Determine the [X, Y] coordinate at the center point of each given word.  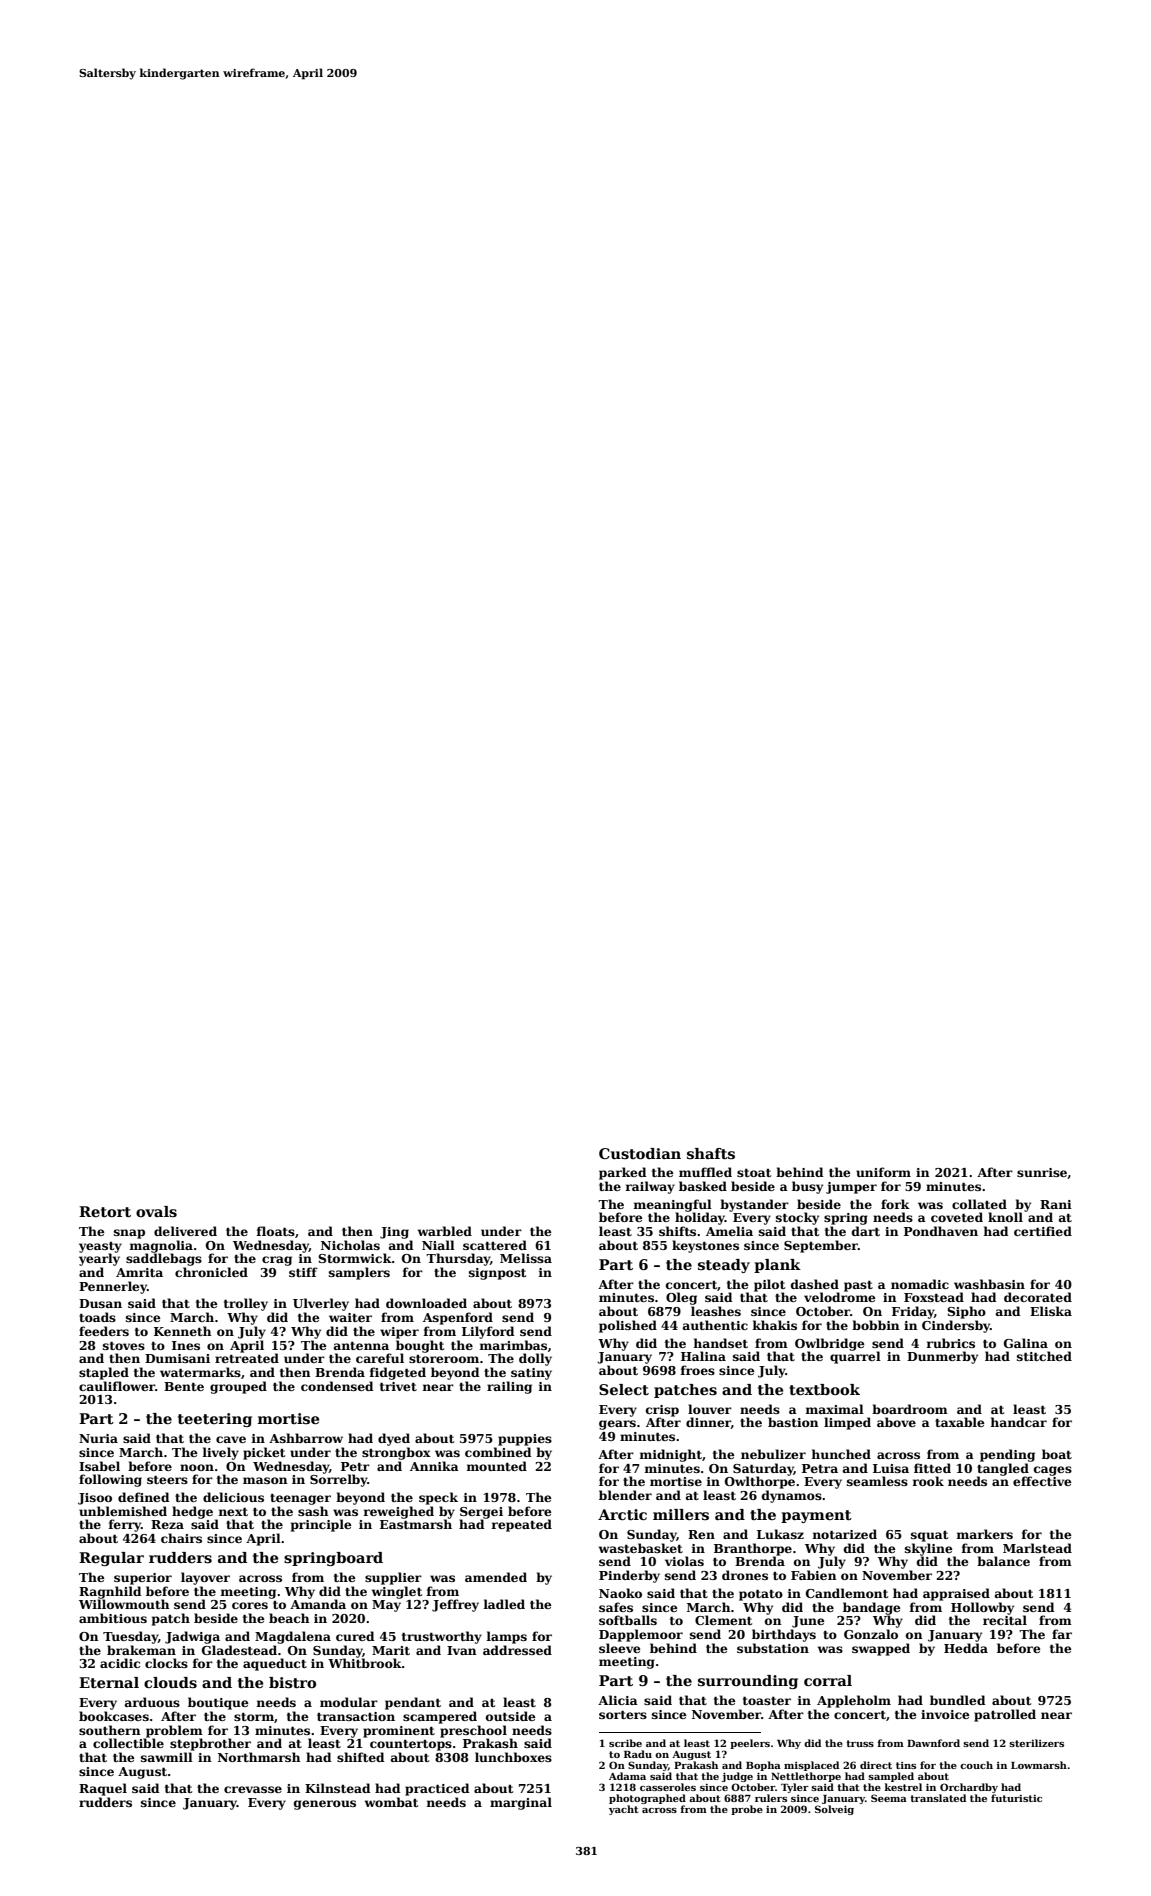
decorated [1038, 1297]
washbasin [989, 1284]
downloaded [426, 1303]
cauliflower [117, 1386]
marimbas [513, 1345]
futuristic [1016, 1798]
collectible [128, 1743]
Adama [627, 1776]
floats [276, 1231]
